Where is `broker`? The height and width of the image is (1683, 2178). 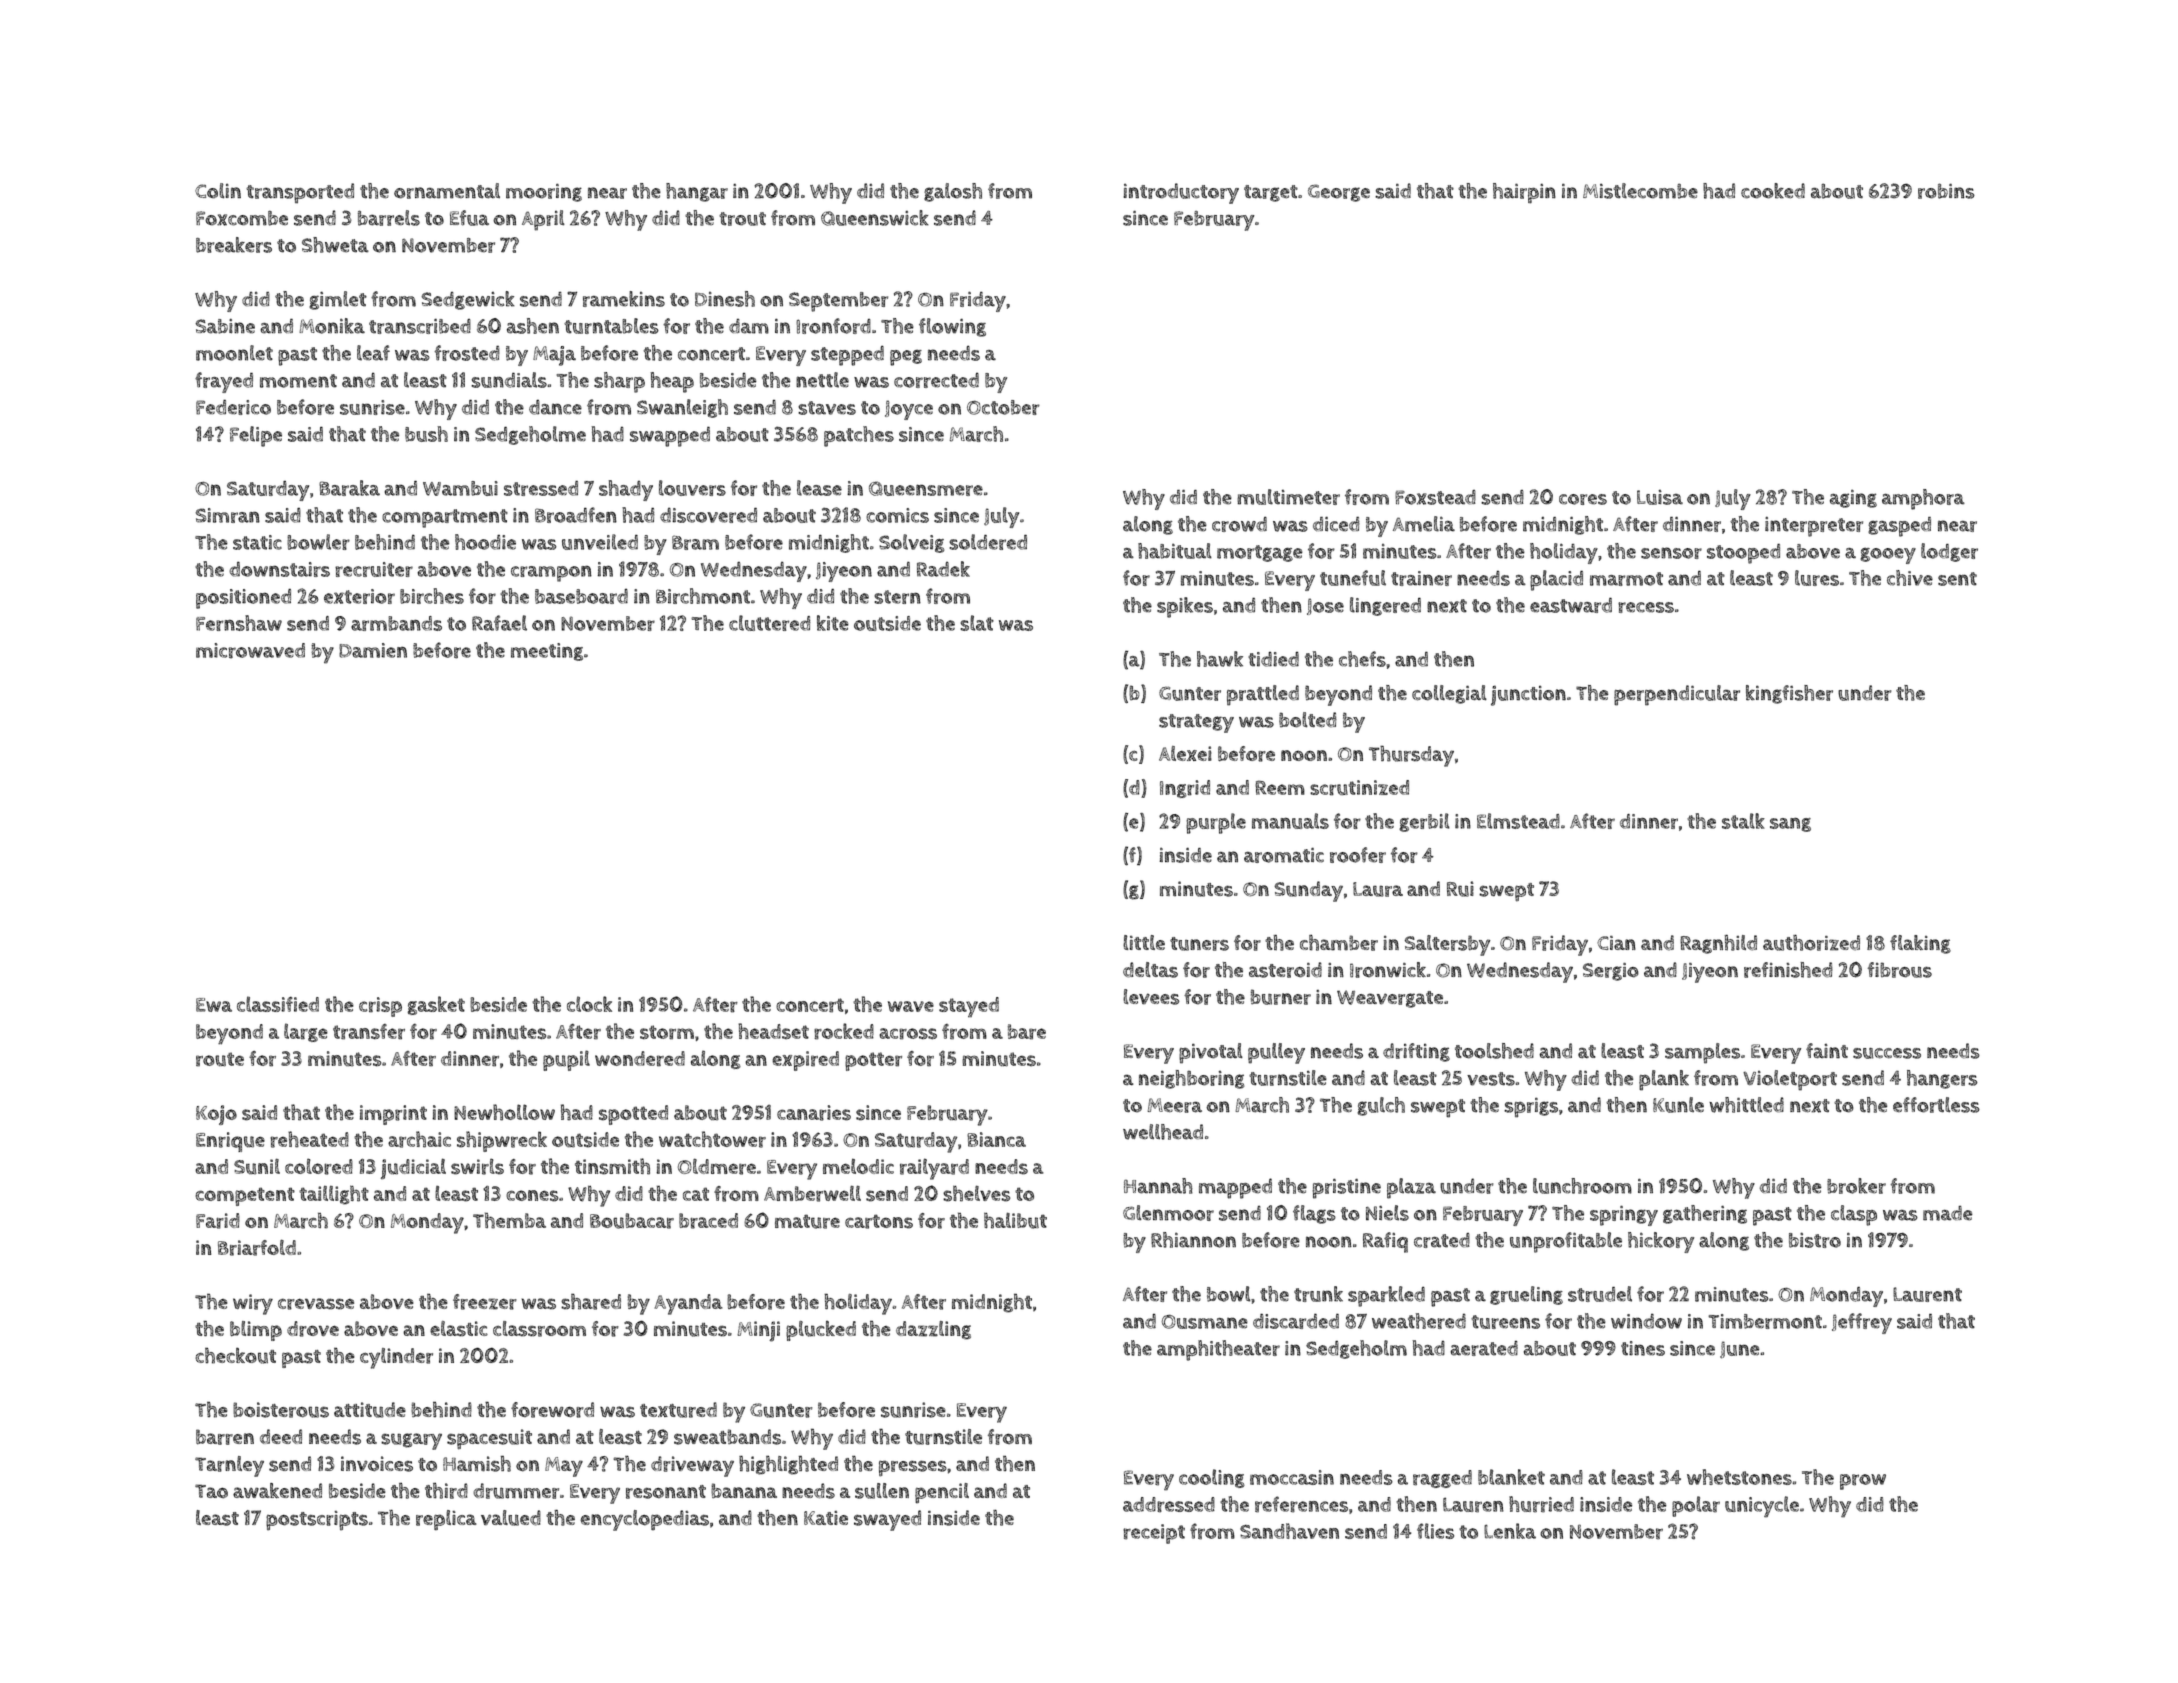
broker is located at coordinates (1856, 1186).
